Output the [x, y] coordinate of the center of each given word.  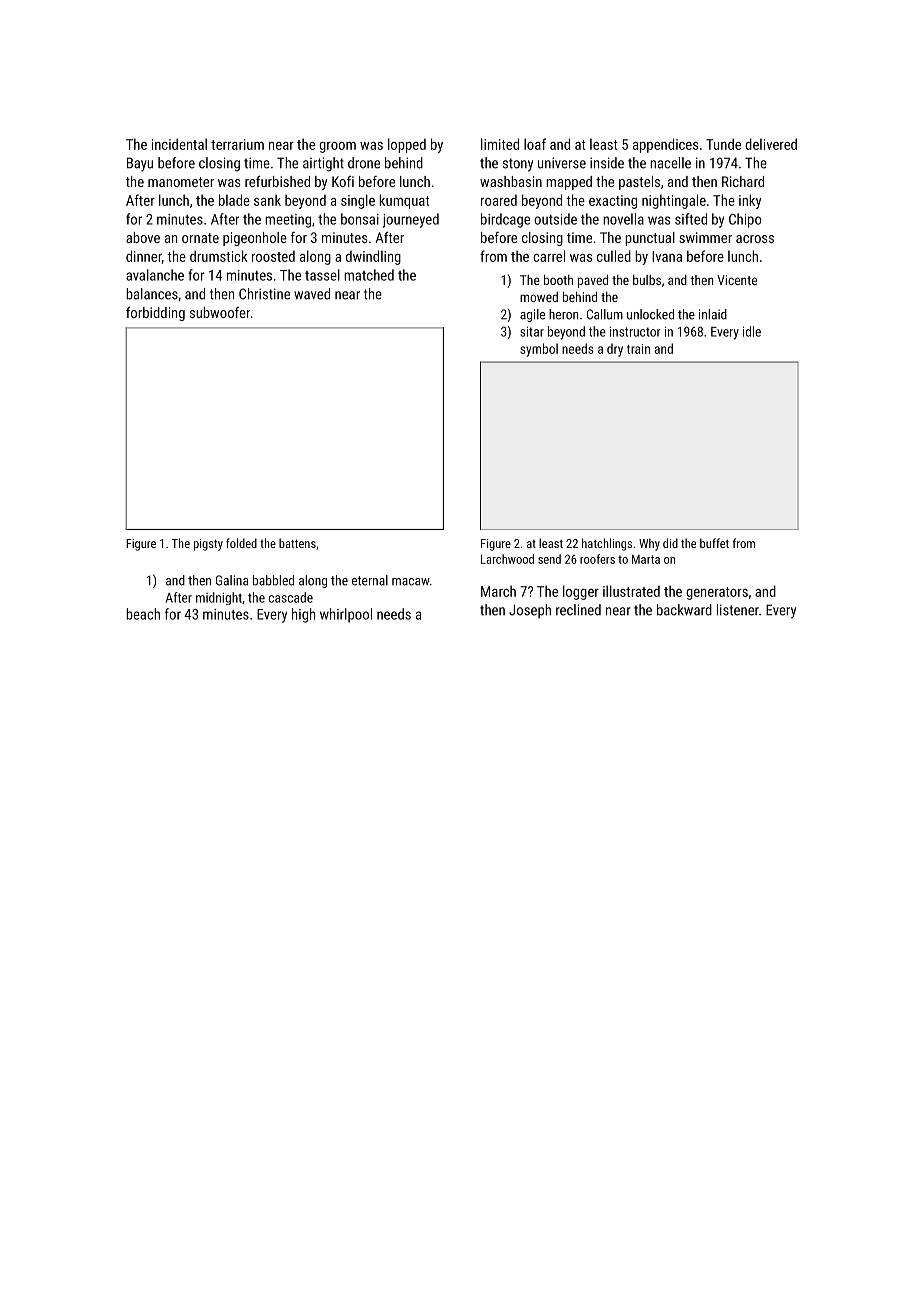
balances [152, 294]
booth [558, 280]
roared [499, 200]
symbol [539, 350]
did [670, 543]
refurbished [277, 181]
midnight [219, 598]
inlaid [713, 314]
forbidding [155, 314]
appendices [666, 145]
